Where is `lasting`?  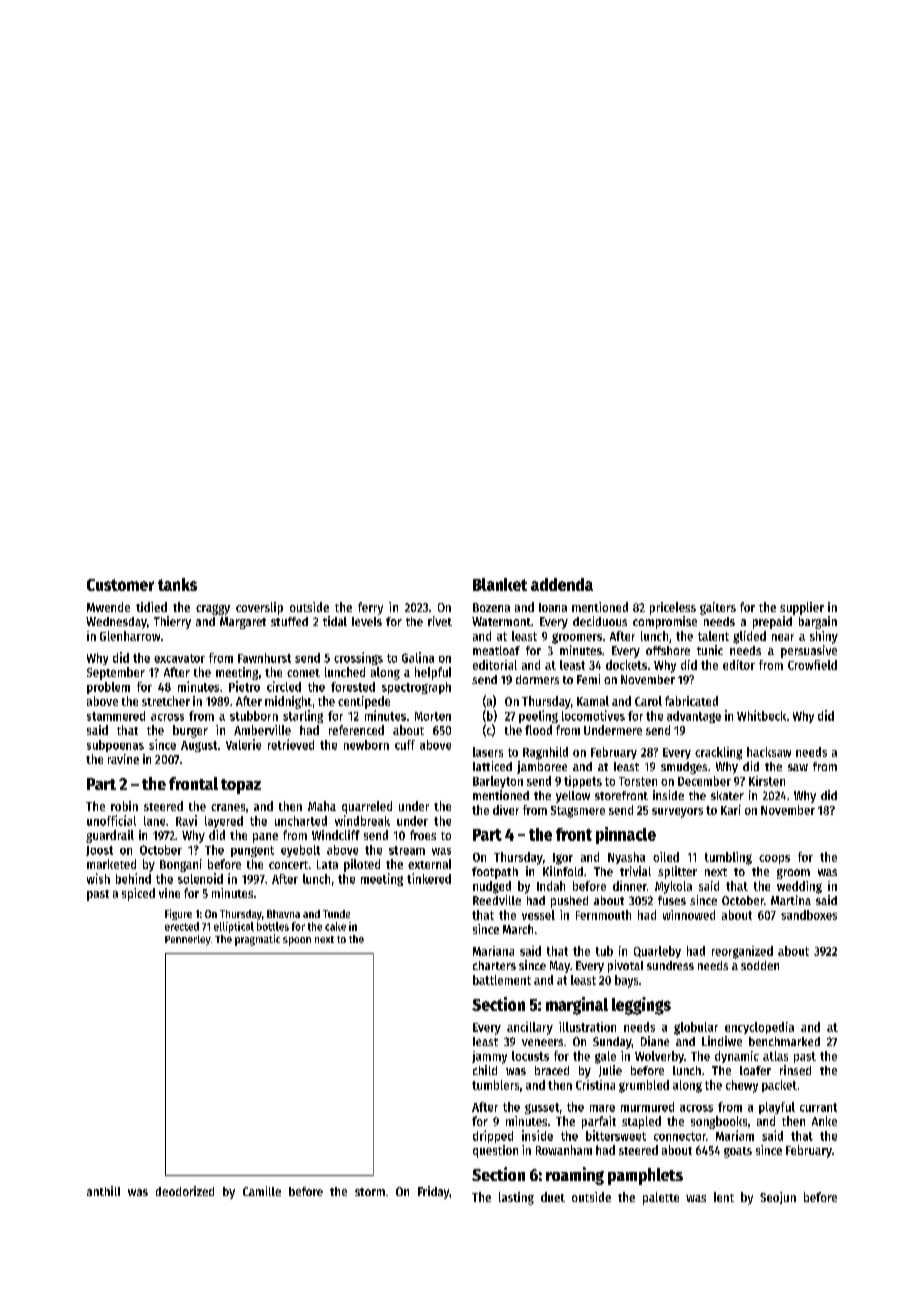 lasting is located at coordinates (516, 1198).
